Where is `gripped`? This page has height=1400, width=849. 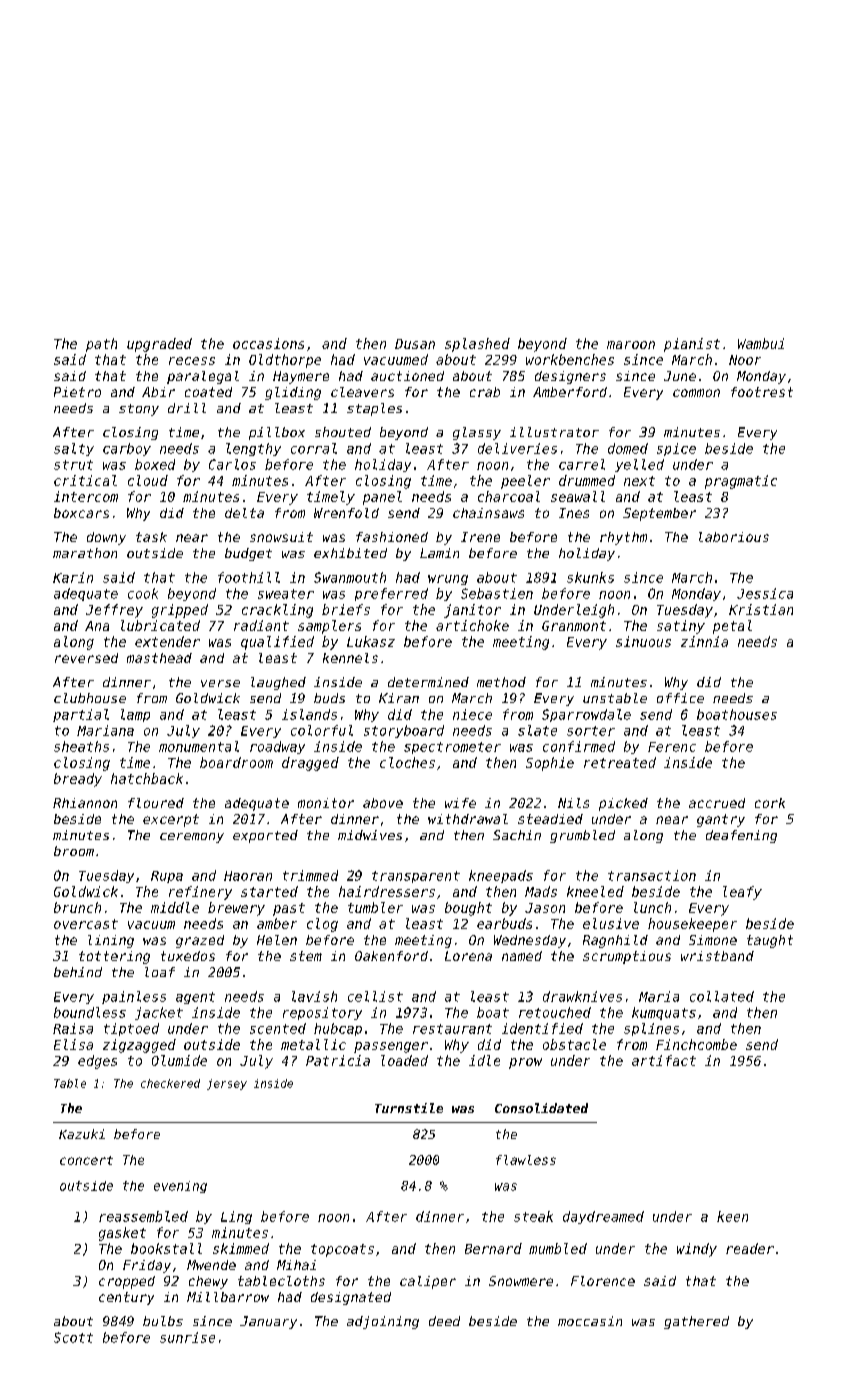
gripped is located at coordinates (180, 611).
